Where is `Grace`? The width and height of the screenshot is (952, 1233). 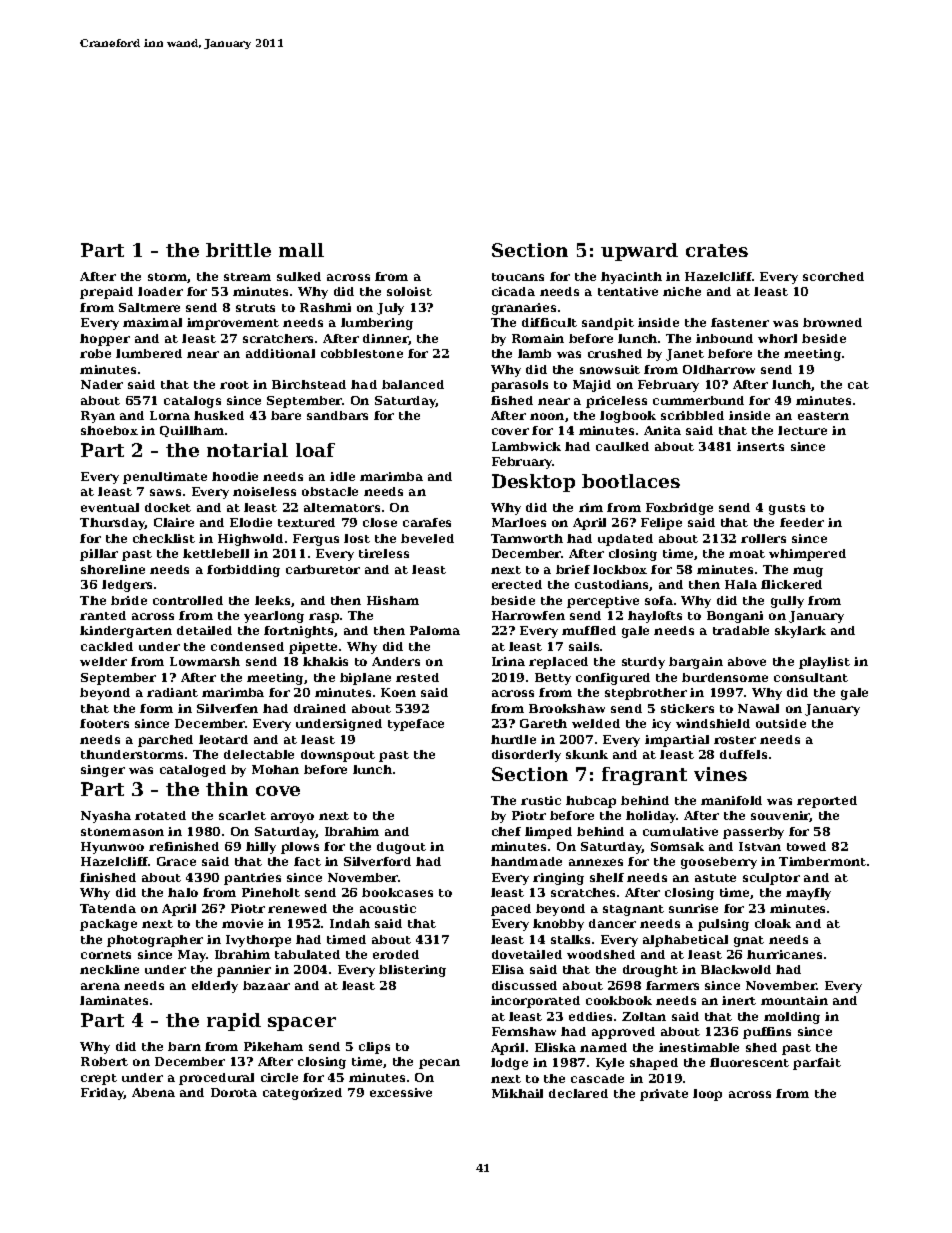 Grace is located at coordinates (176, 861).
